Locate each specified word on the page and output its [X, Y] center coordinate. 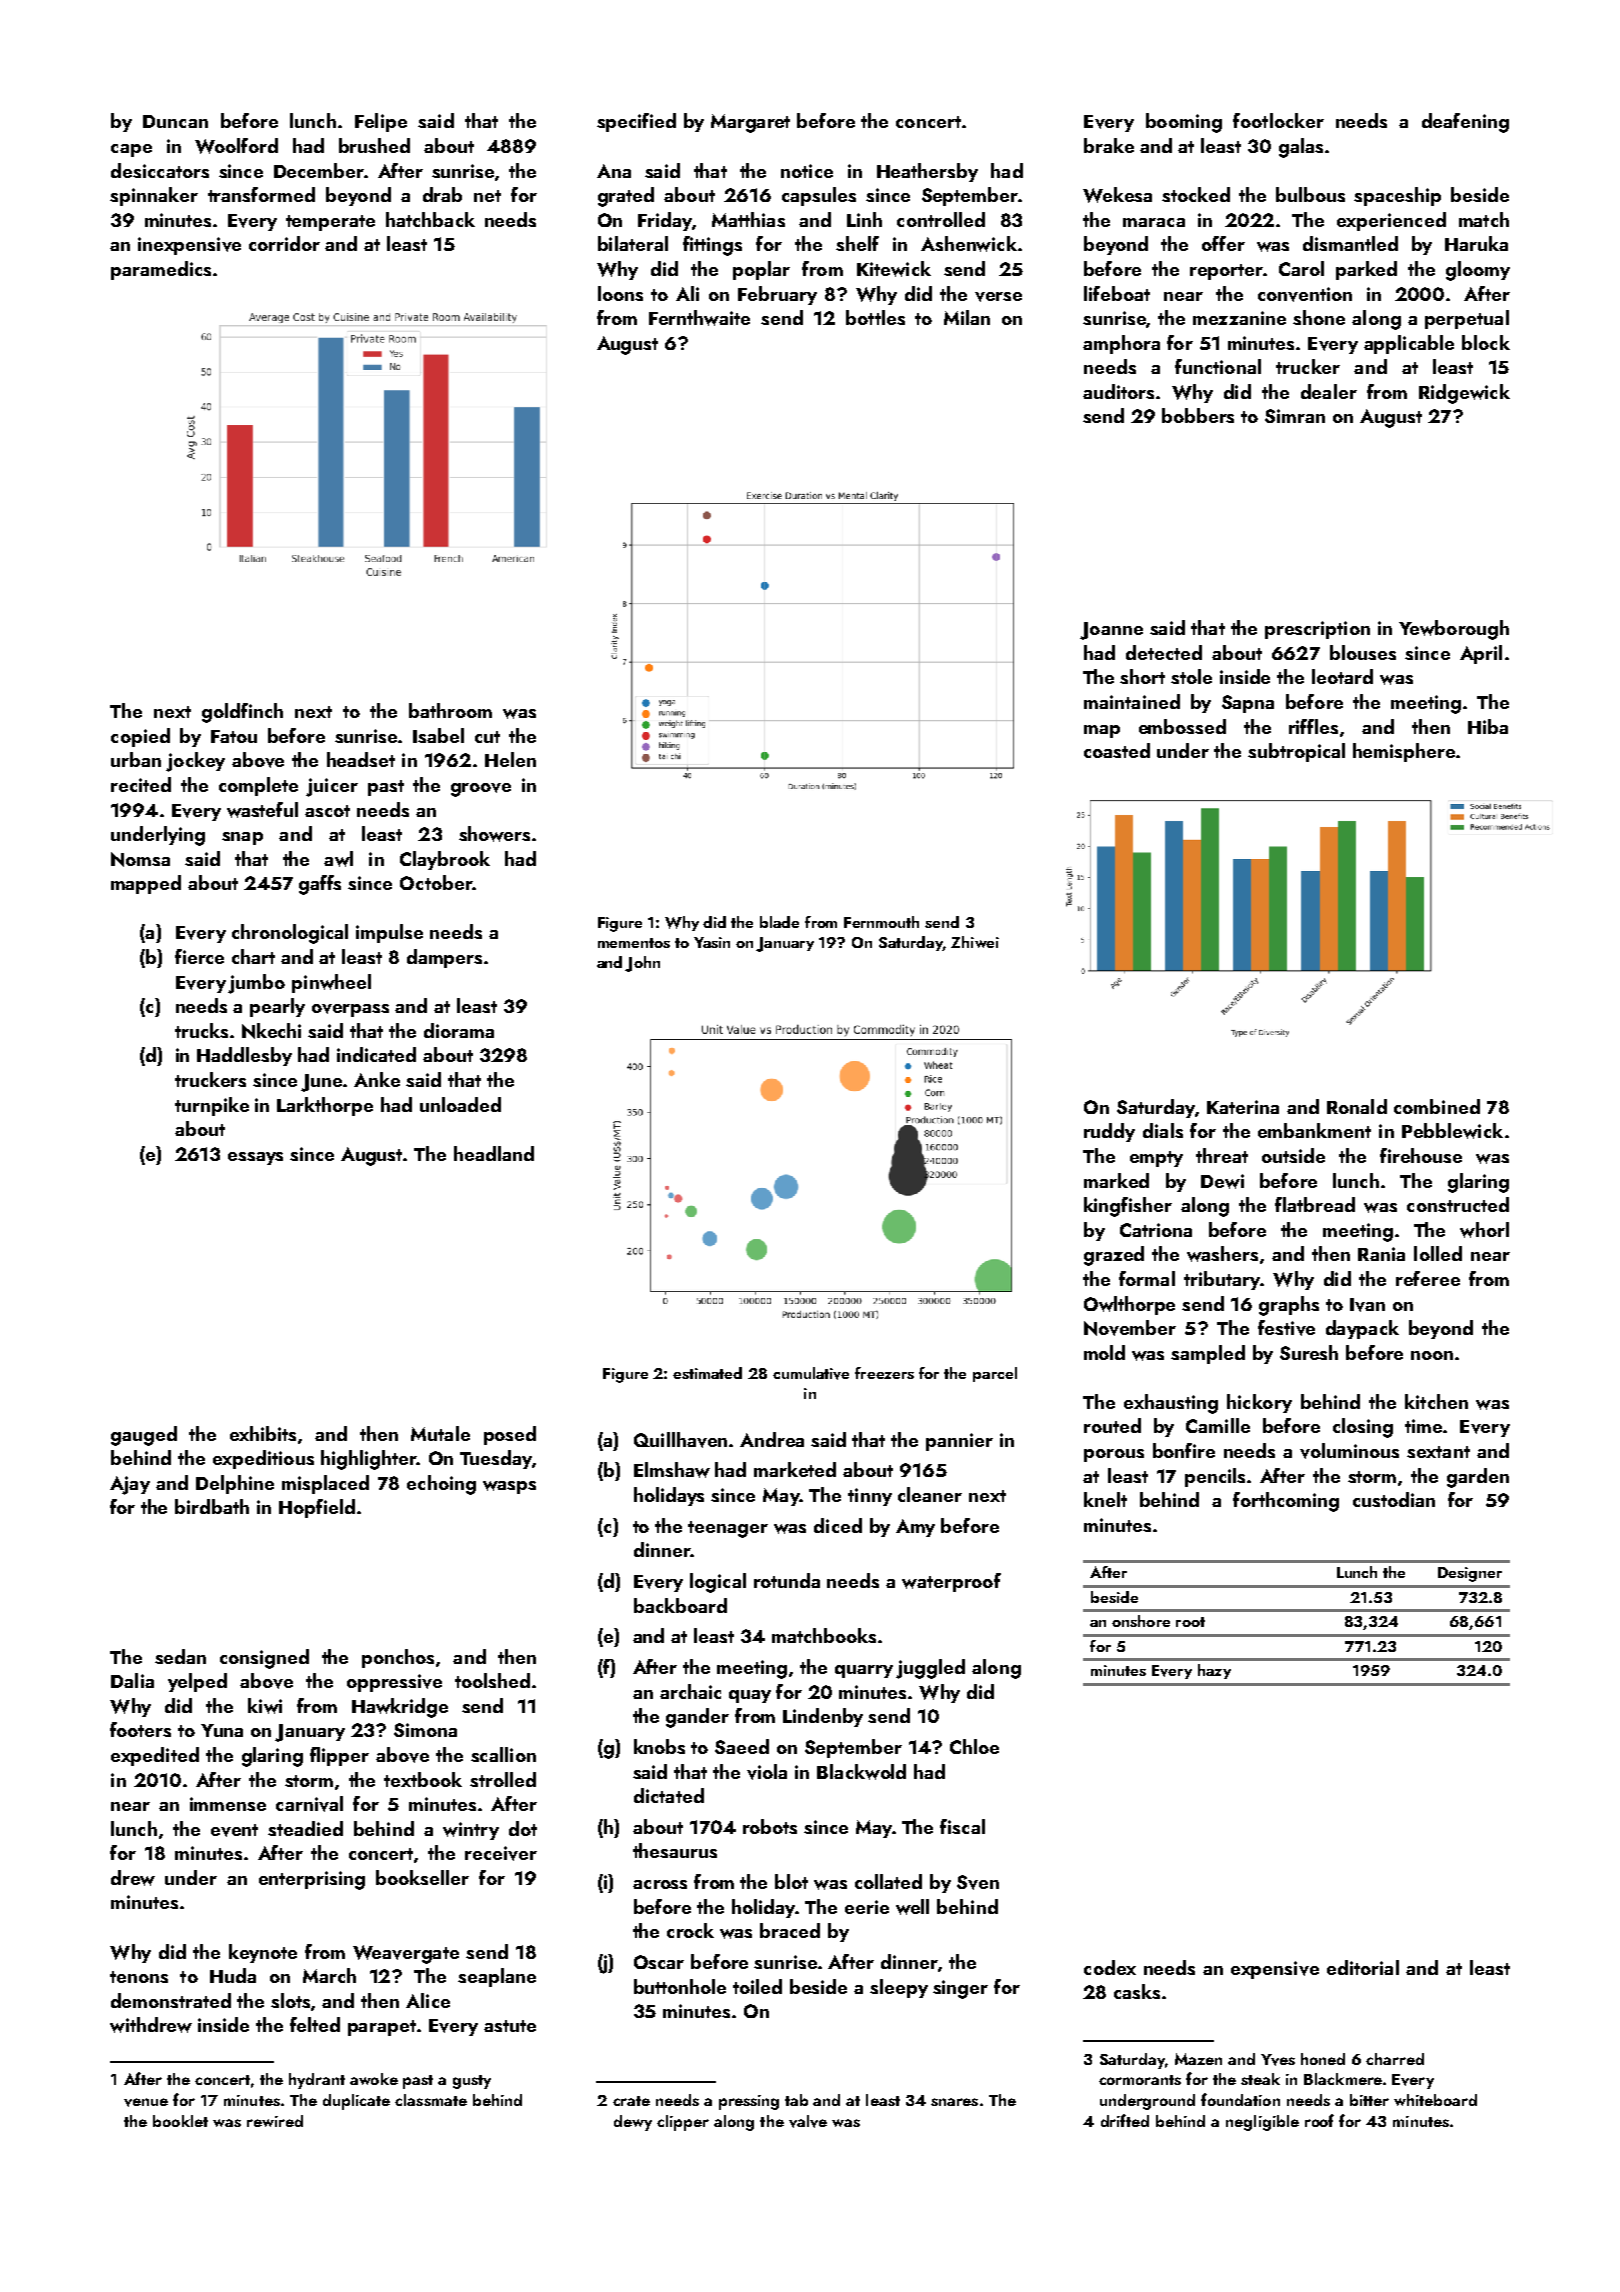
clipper [683, 2123]
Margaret [750, 123]
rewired [275, 2121]
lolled [1438, 1253]
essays [255, 1158]
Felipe [381, 122]
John [642, 964]
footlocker [1278, 120]
